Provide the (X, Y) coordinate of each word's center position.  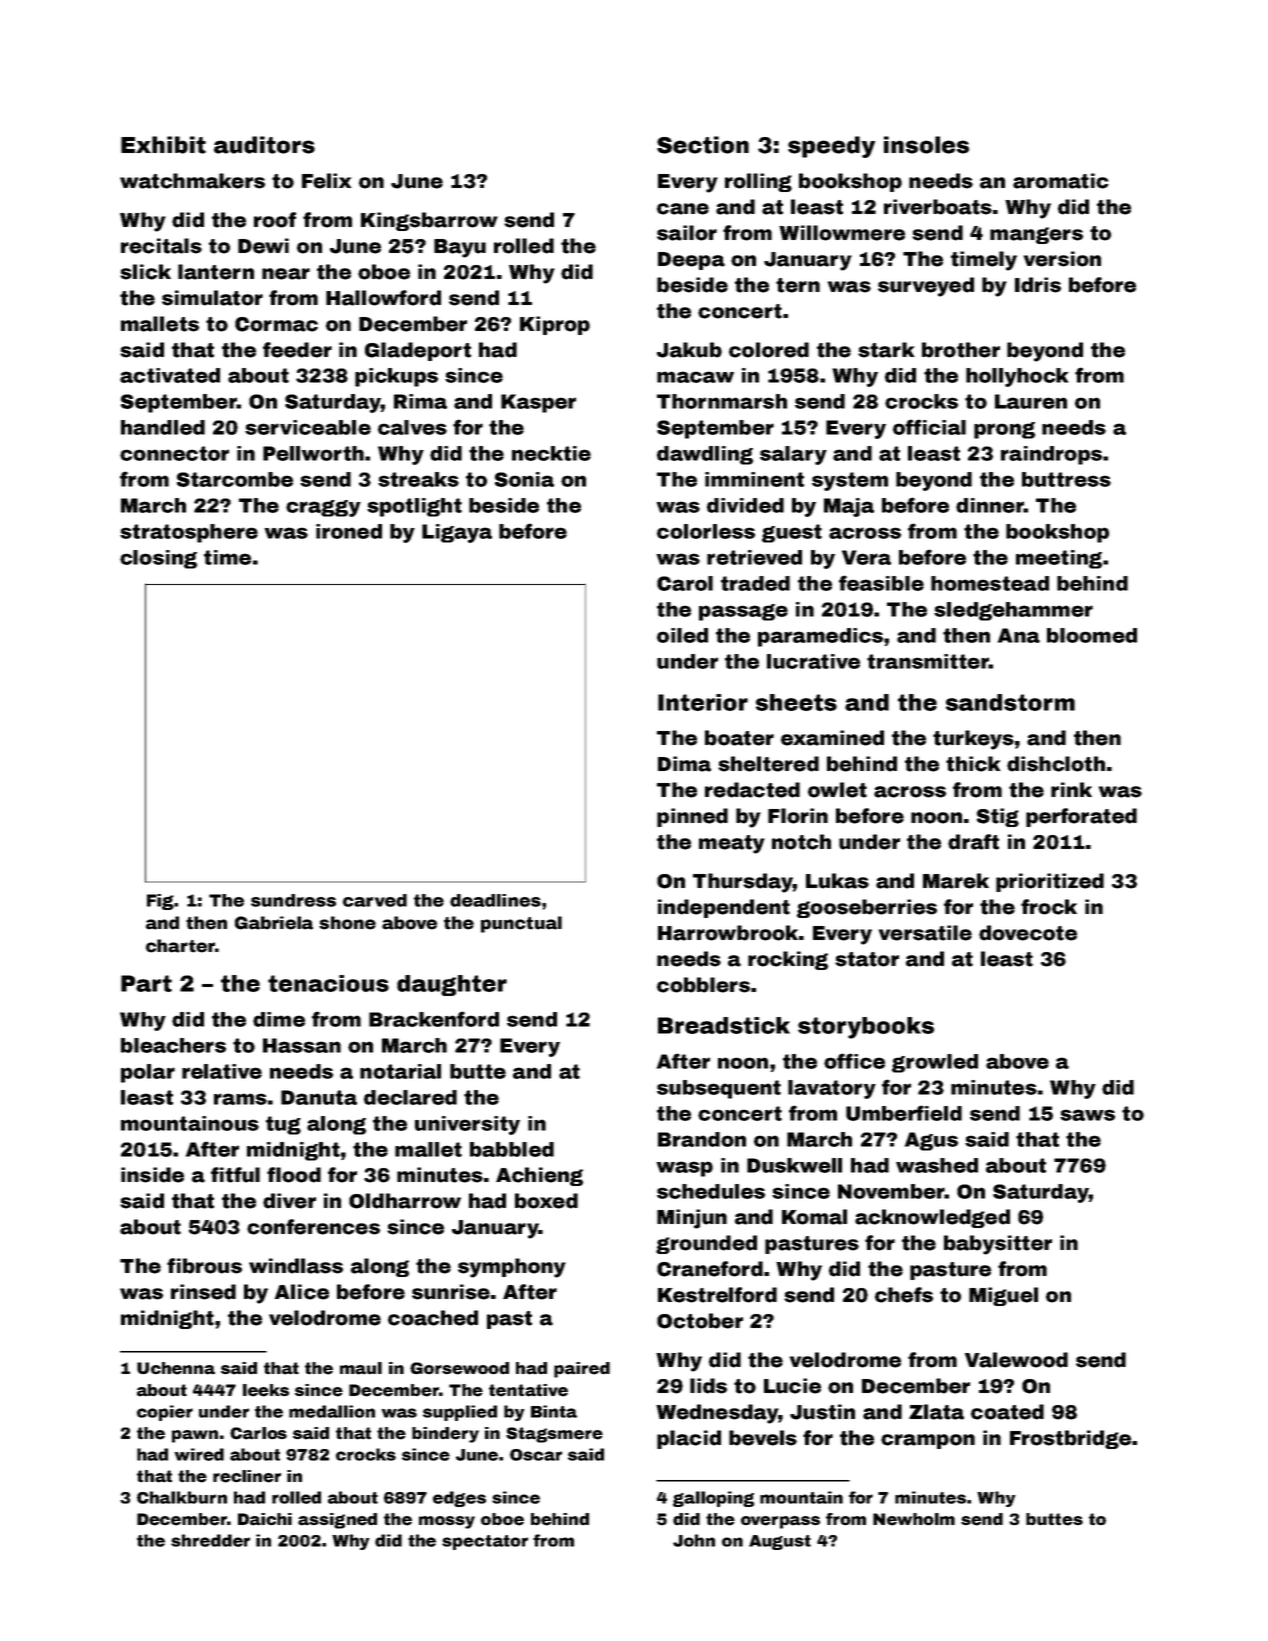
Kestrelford (717, 1295)
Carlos (258, 1433)
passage (743, 612)
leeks (266, 1390)
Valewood (1016, 1360)
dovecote (1028, 933)
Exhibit (163, 145)
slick (145, 272)
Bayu (460, 248)
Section (703, 145)
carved (375, 900)
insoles (926, 145)
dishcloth (1056, 764)
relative (222, 1071)
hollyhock (1017, 377)
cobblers (703, 985)
